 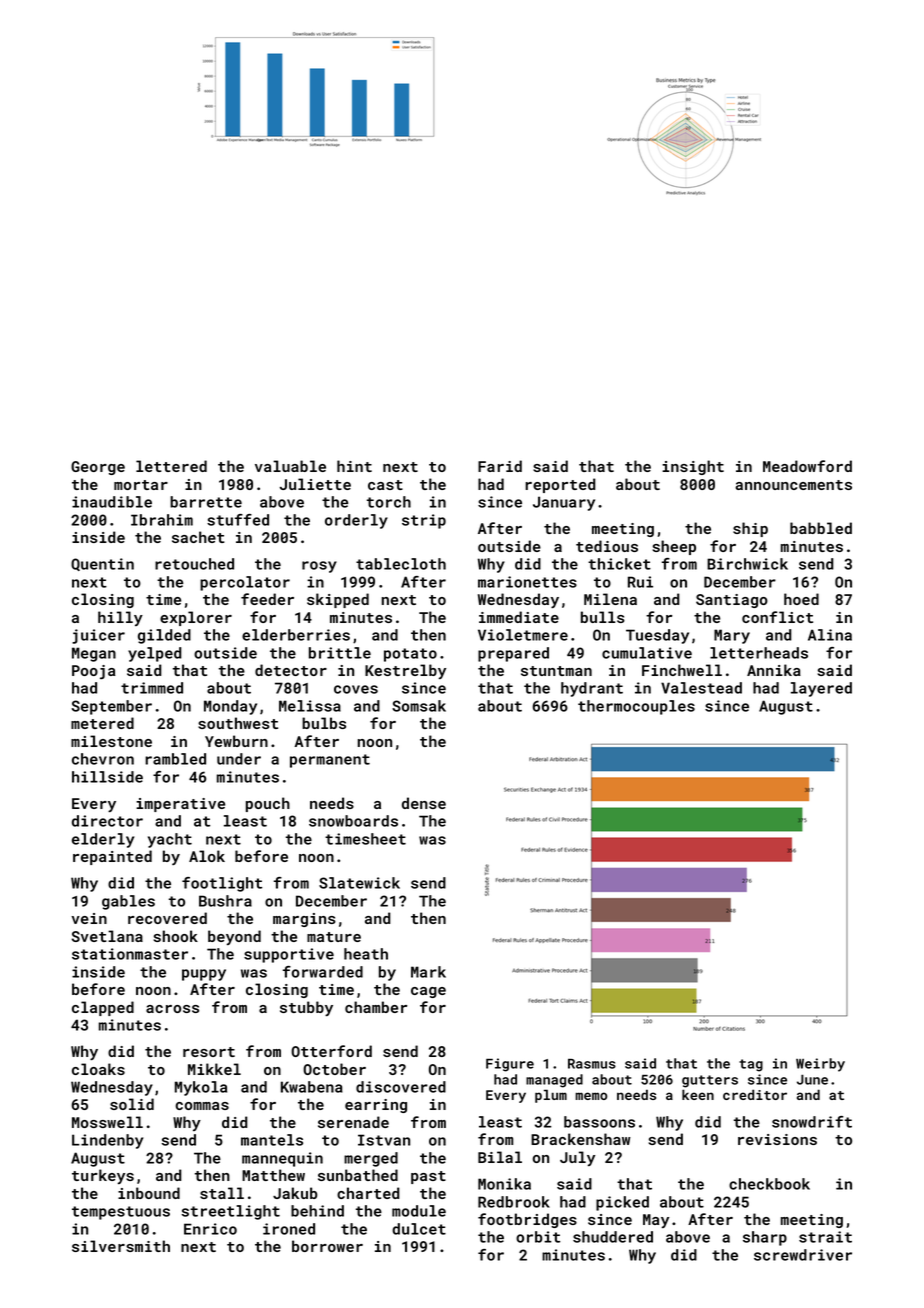 I want to click on insight, so click(x=693, y=467).
